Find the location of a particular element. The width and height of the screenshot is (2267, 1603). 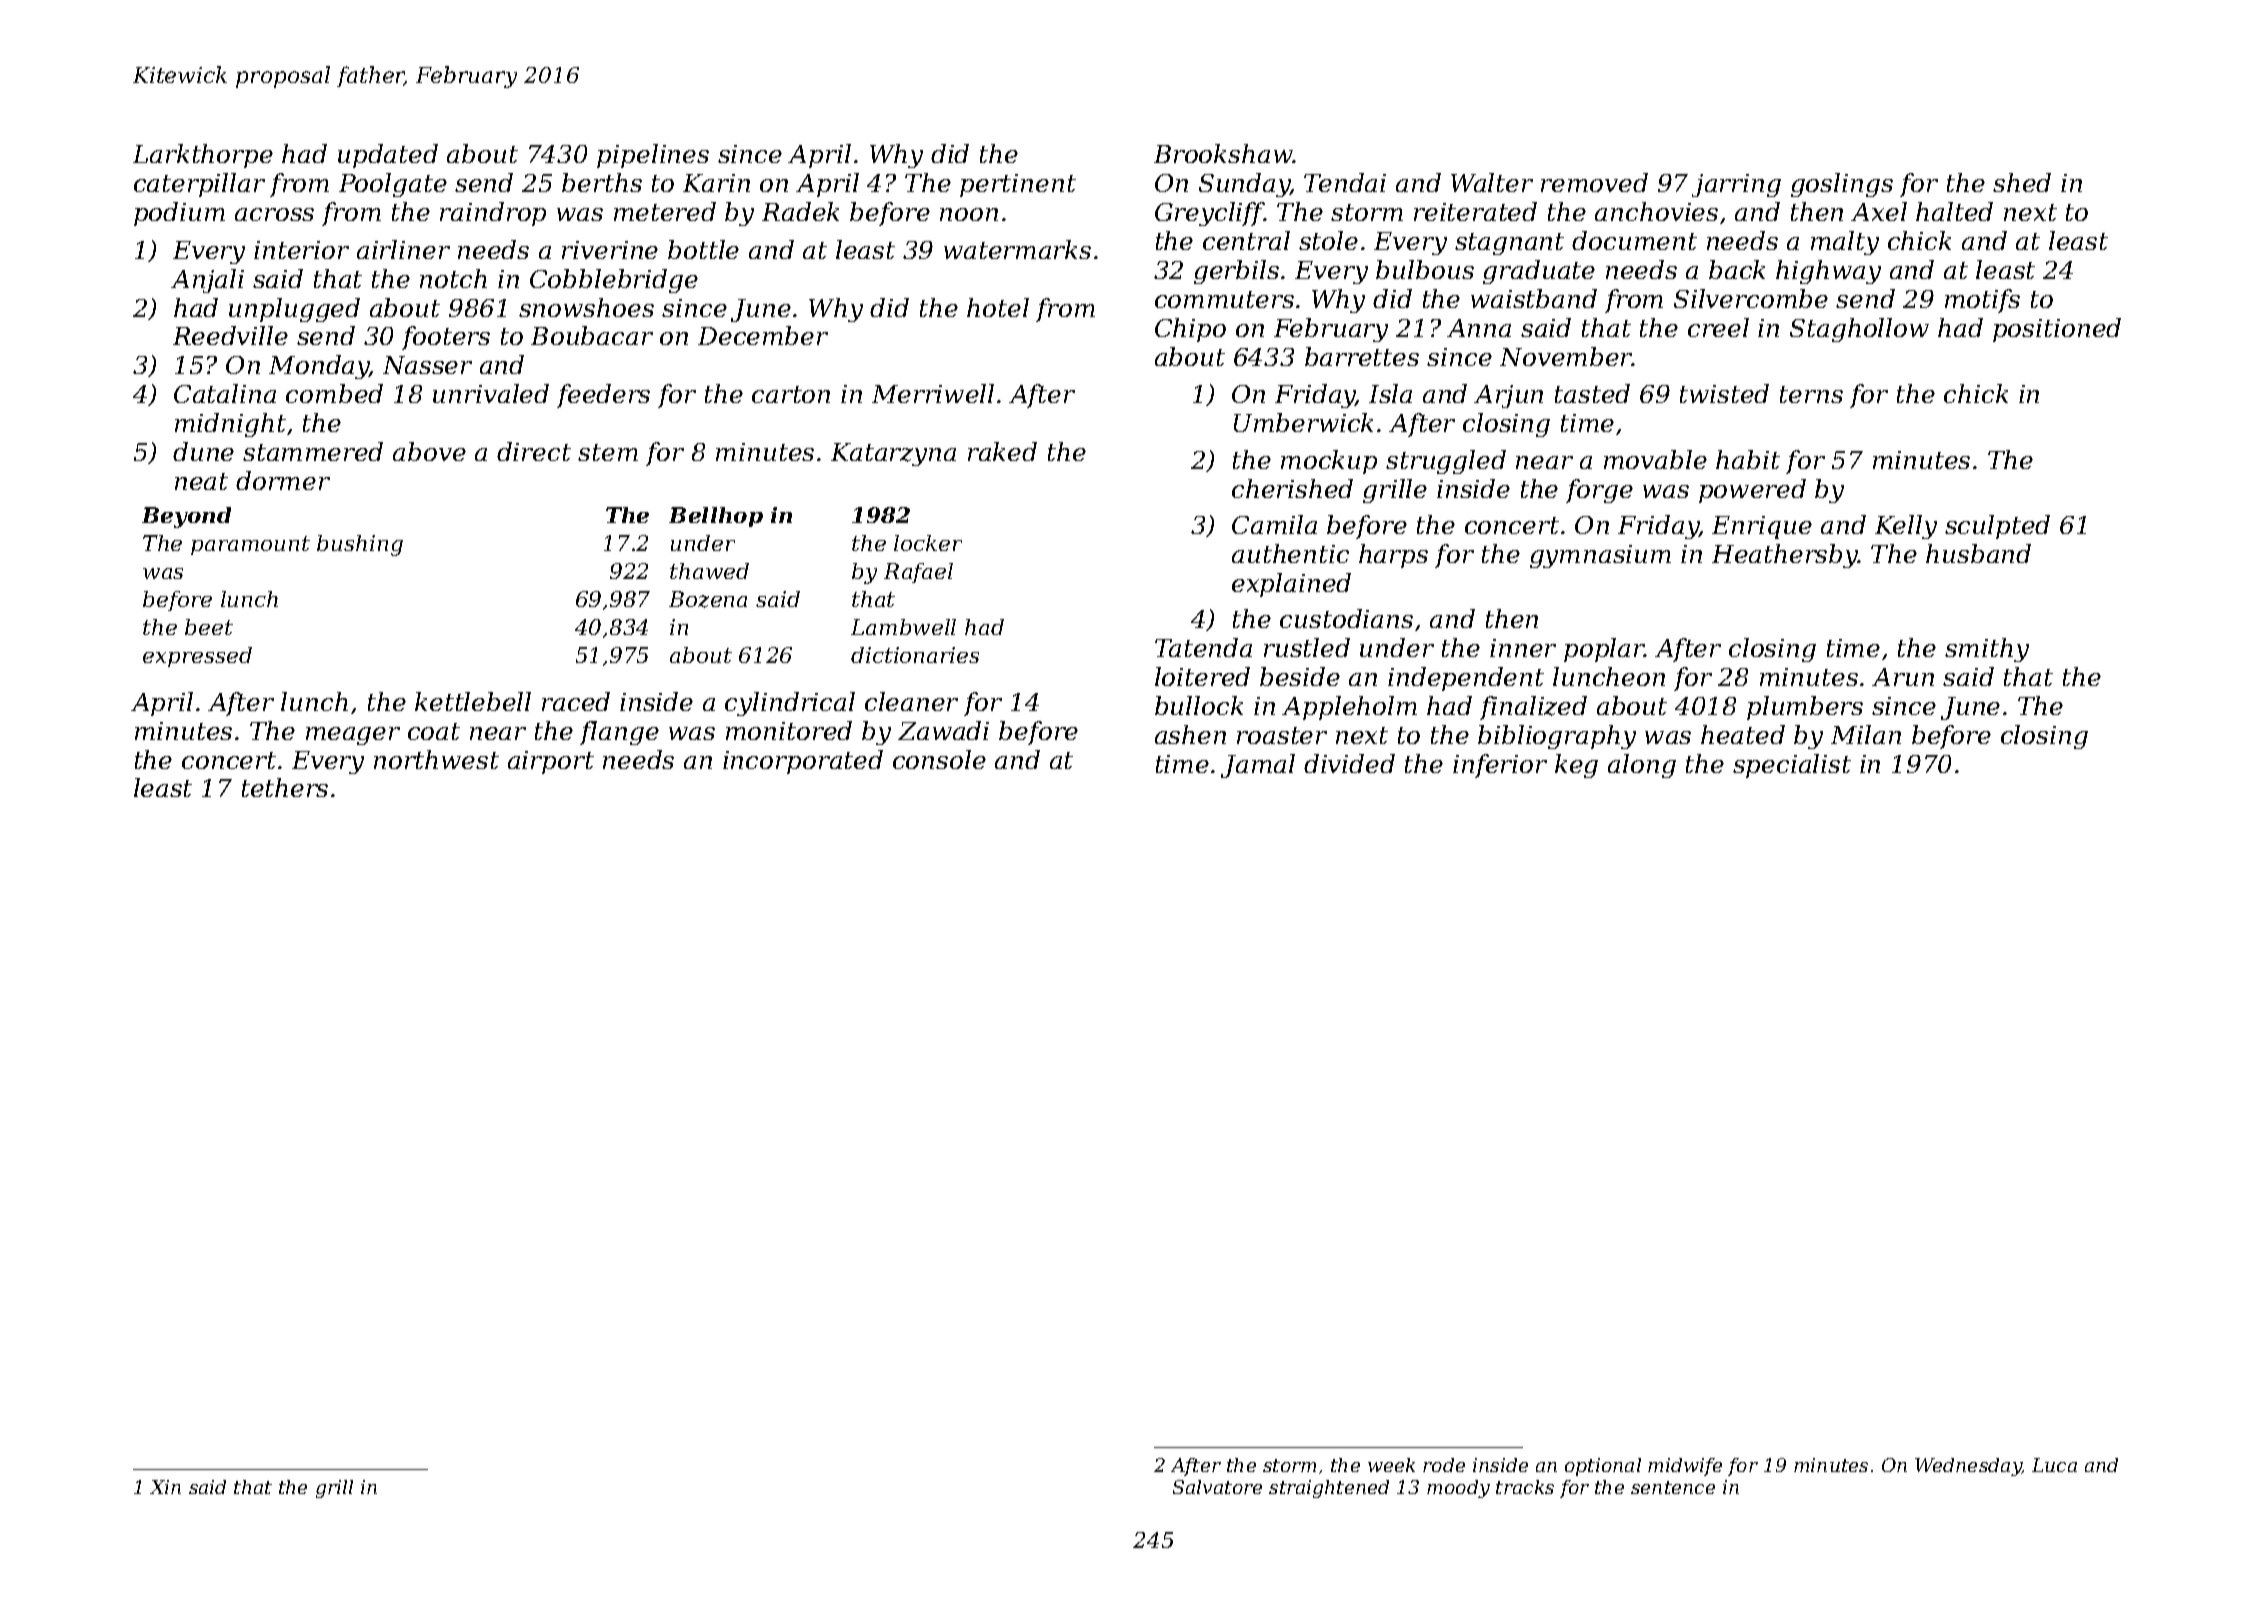

Salvatore is located at coordinates (1217, 1487).
